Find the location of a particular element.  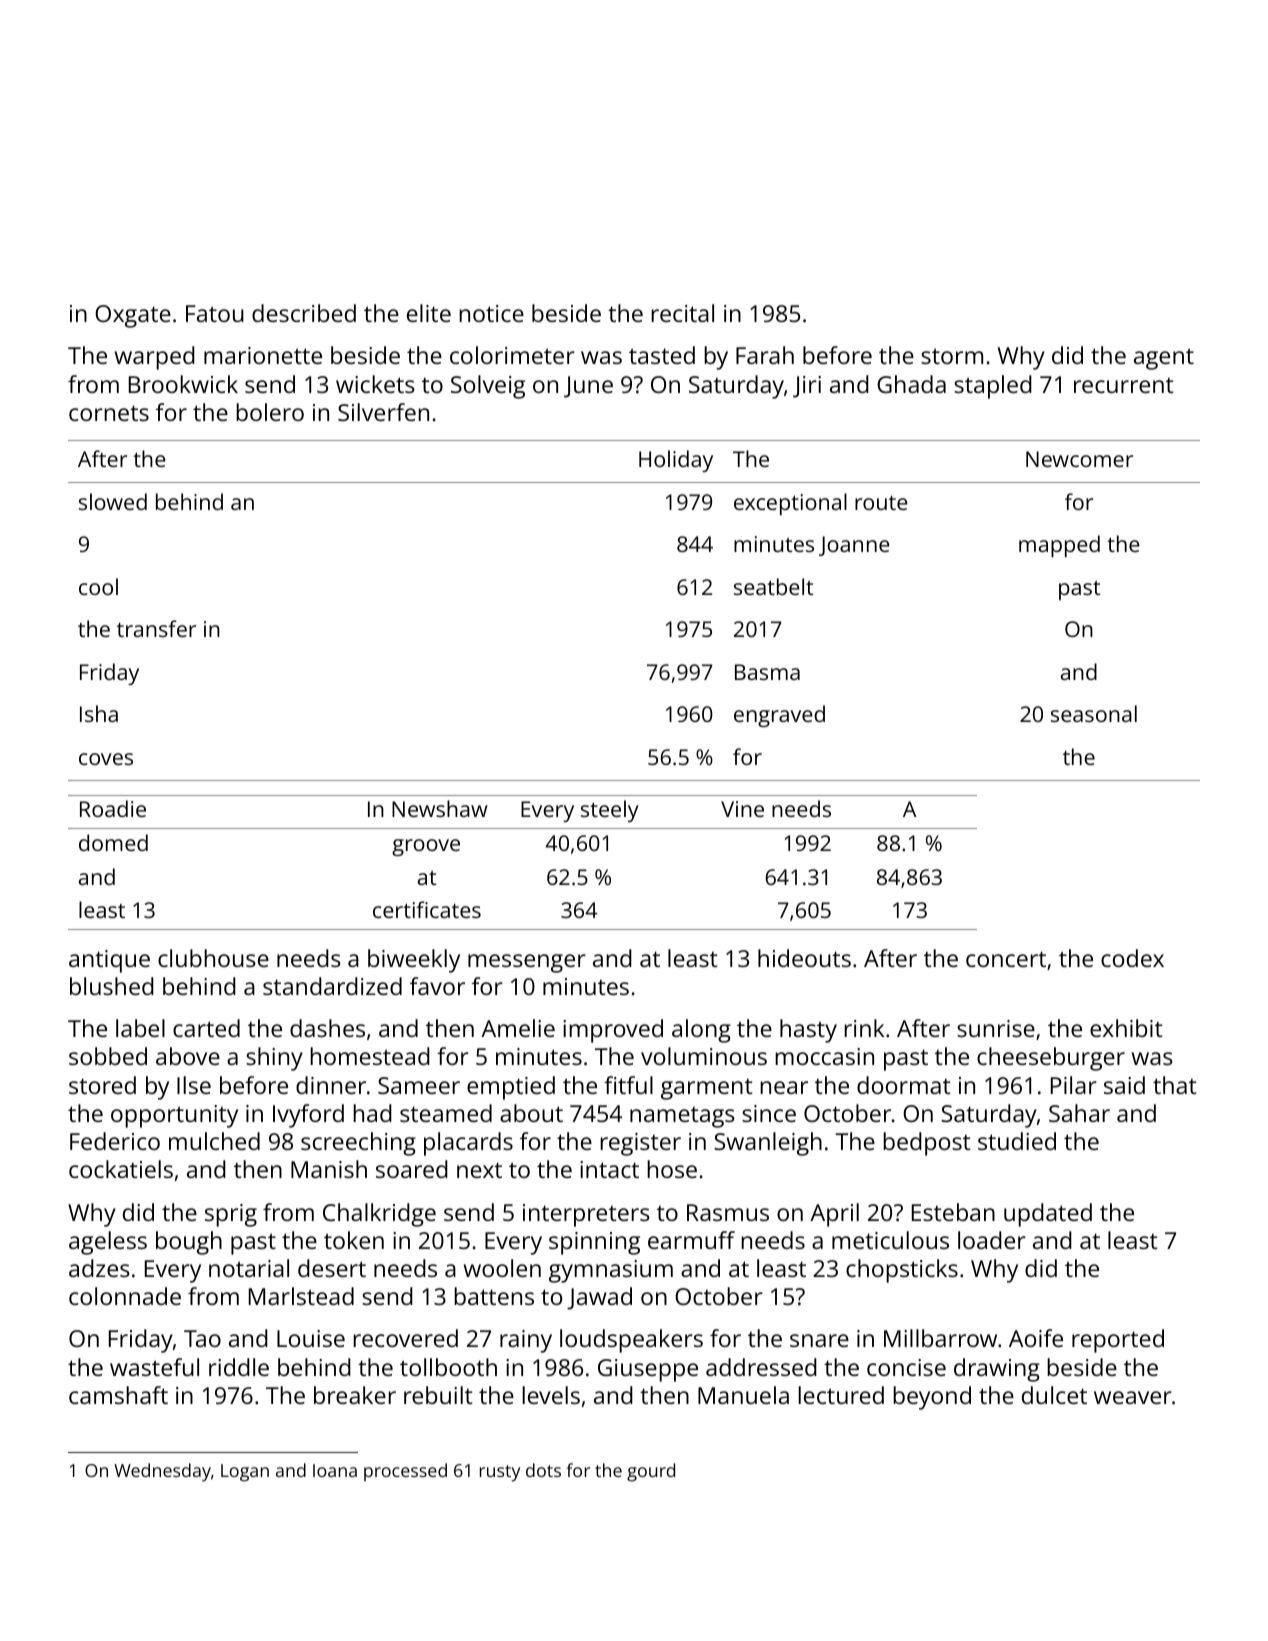

Ghada is located at coordinates (911, 384).
